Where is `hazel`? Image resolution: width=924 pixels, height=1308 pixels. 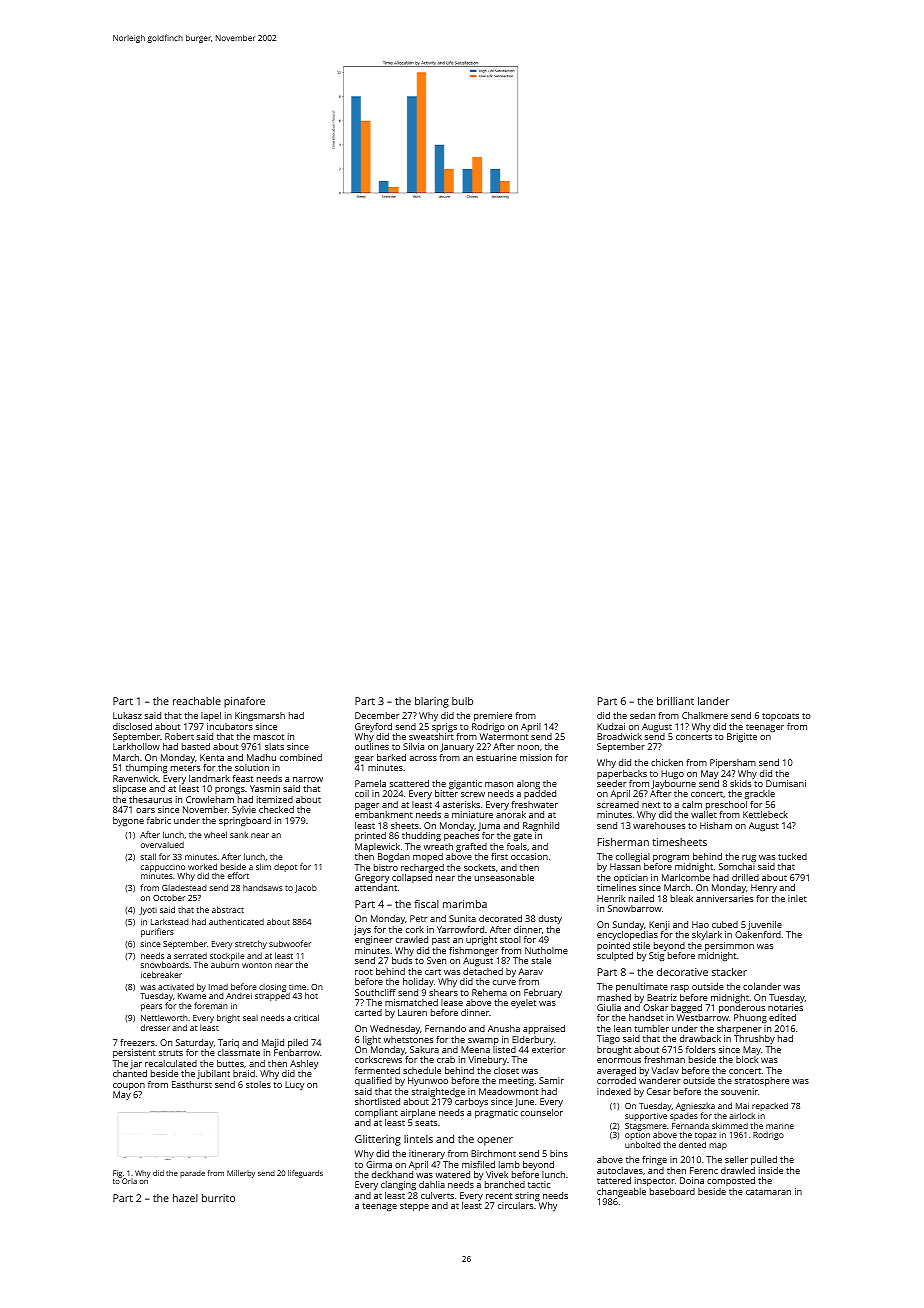 hazel is located at coordinates (185, 1198).
